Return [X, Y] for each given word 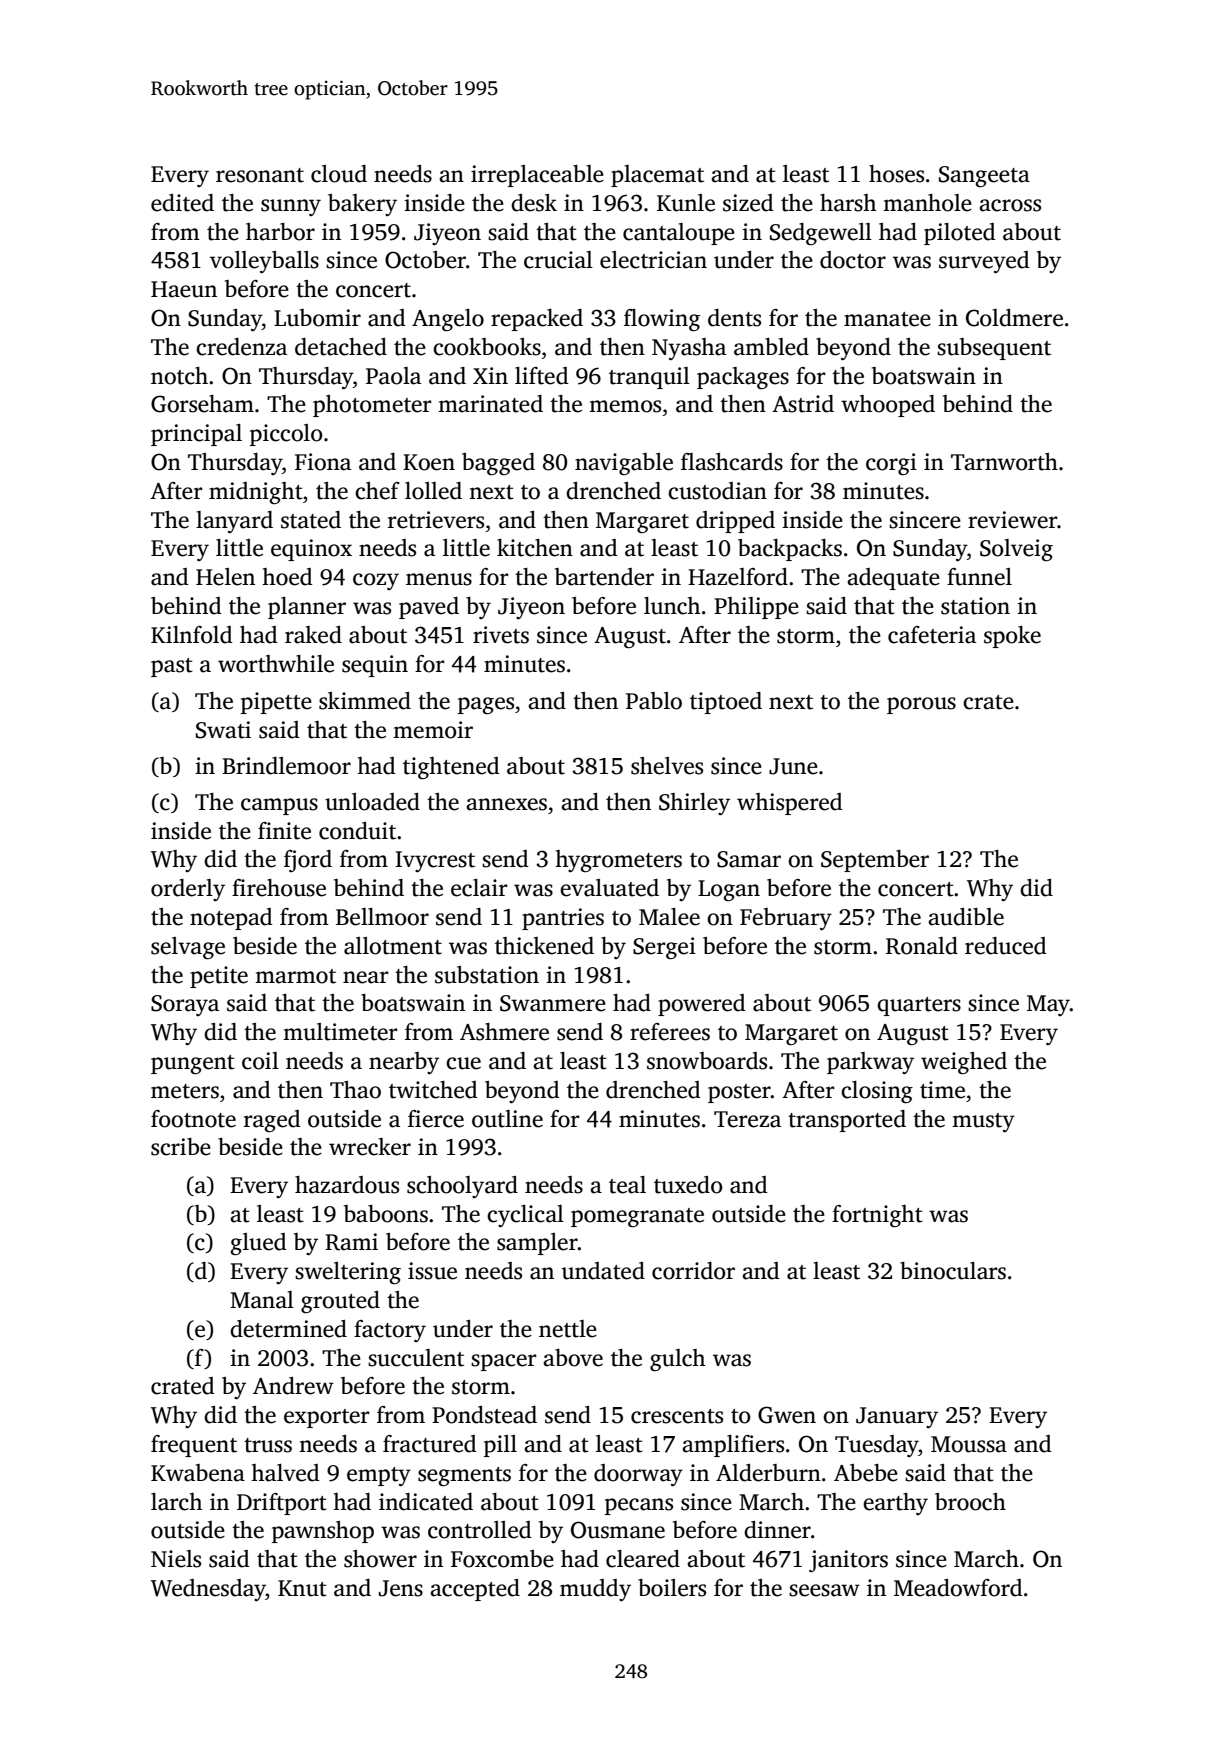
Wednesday [208, 1590]
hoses [896, 174]
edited [182, 203]
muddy [595, 1590]
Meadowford [958, 1588]
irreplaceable [537, 176]
